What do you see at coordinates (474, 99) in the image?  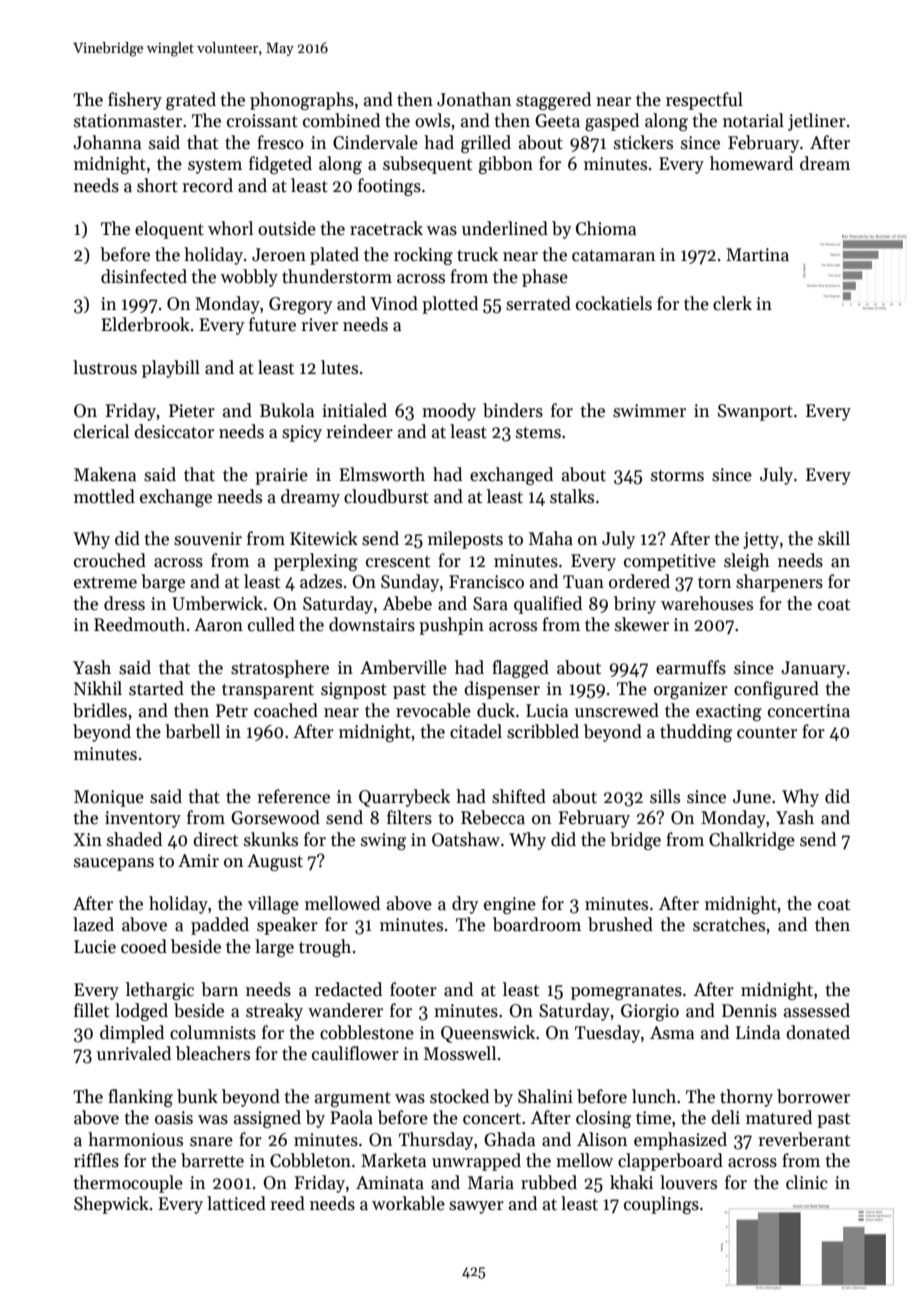 I see `Jonathan` at bounding box center [474, 99].
